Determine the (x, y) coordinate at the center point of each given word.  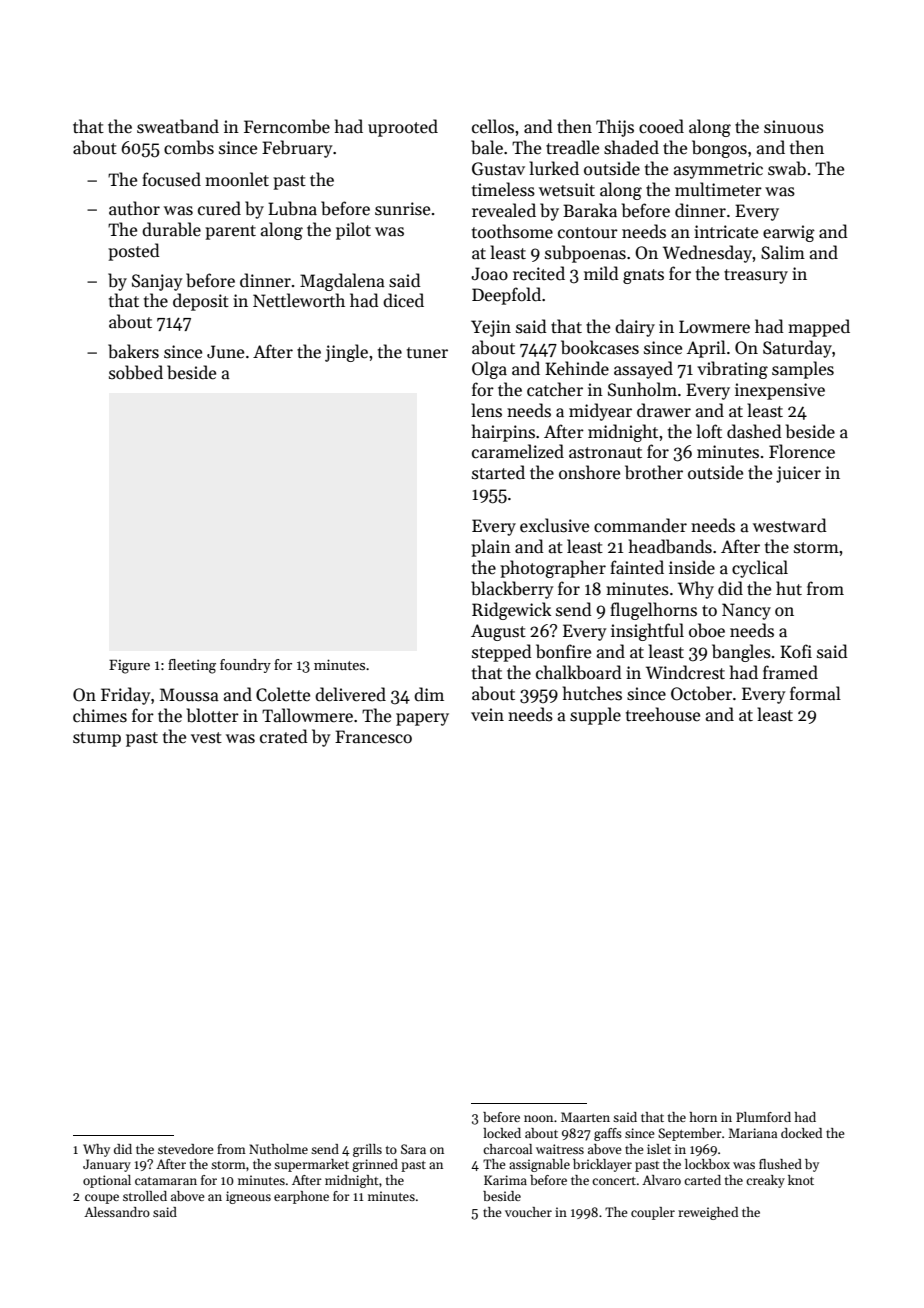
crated (284, 736)
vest (206, 738)
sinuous (794, 127)
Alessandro (117, 1212)
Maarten (585, 1117)
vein (487, 715)
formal (815, 693)
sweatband (178, 126)
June (225, 352)
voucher (528, 1212)
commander (640, 525)
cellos (493, 126)
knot (801, 1180)
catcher (555, 389)
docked (801, 1133)
